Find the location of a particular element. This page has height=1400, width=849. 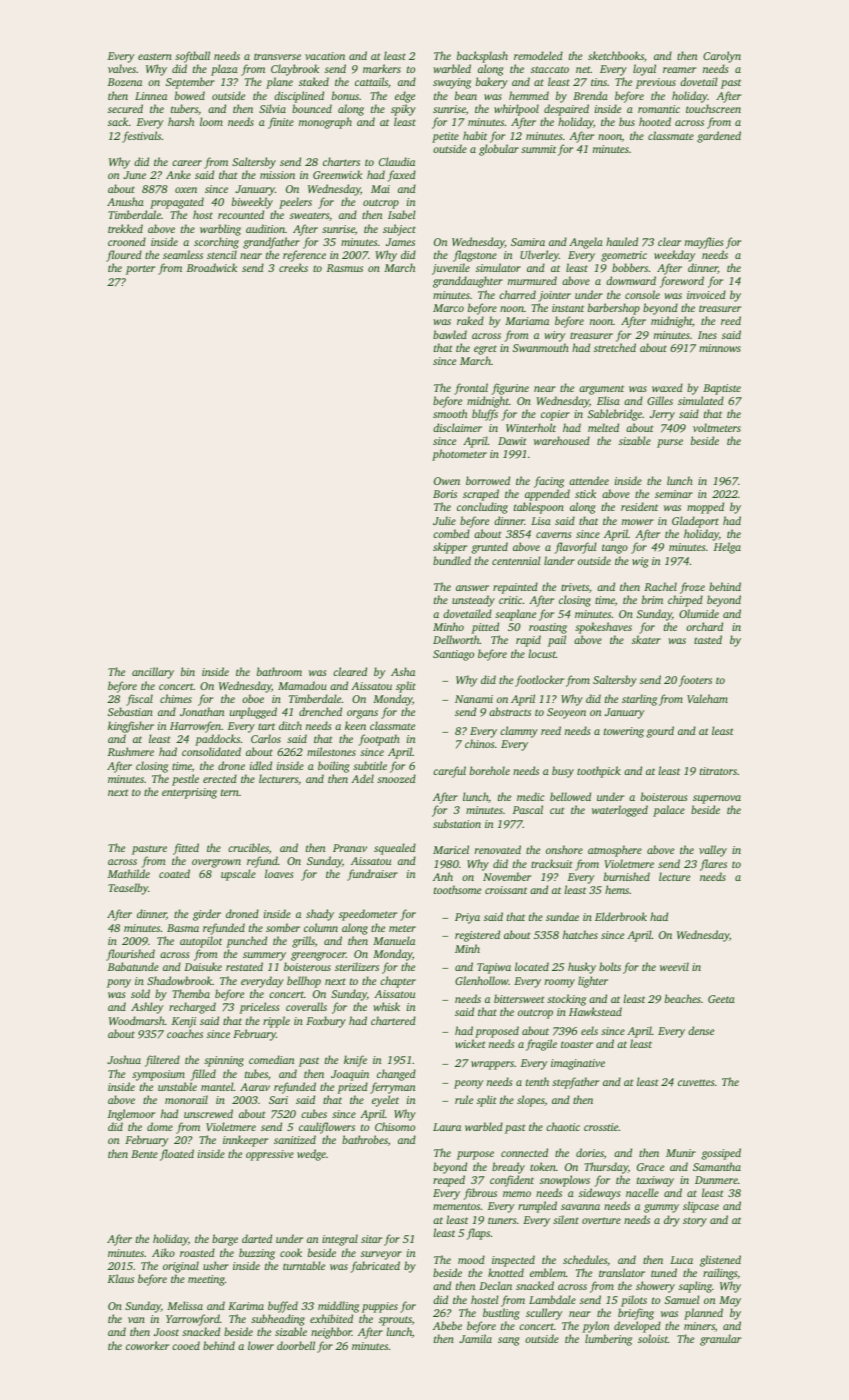

mission is located at coordinates (277, 175).
